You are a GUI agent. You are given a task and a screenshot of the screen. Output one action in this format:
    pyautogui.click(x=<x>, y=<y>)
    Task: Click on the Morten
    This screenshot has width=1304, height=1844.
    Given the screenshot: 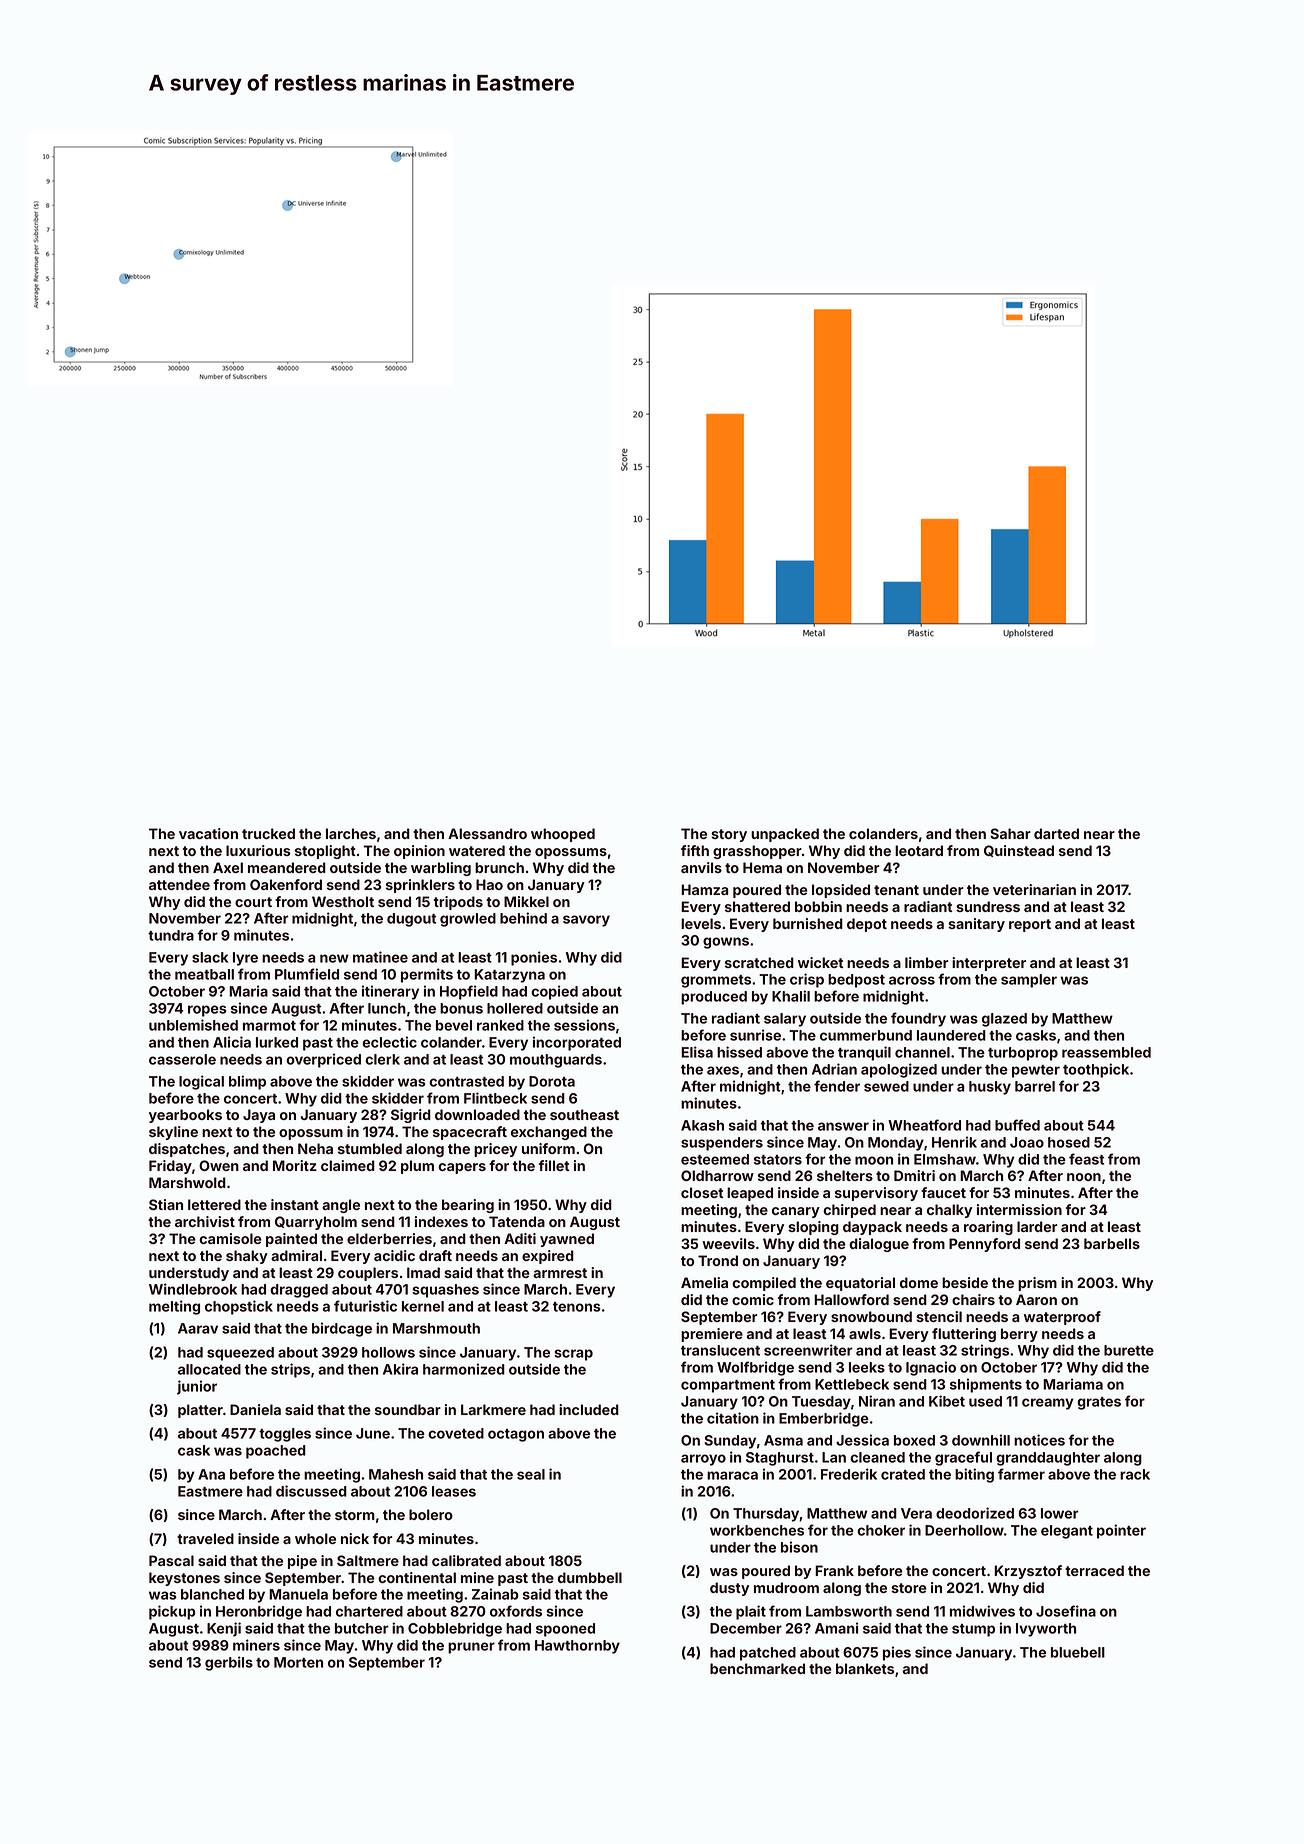 What is the action you would take?
    pyautogui.click(x=298, y=1662)
